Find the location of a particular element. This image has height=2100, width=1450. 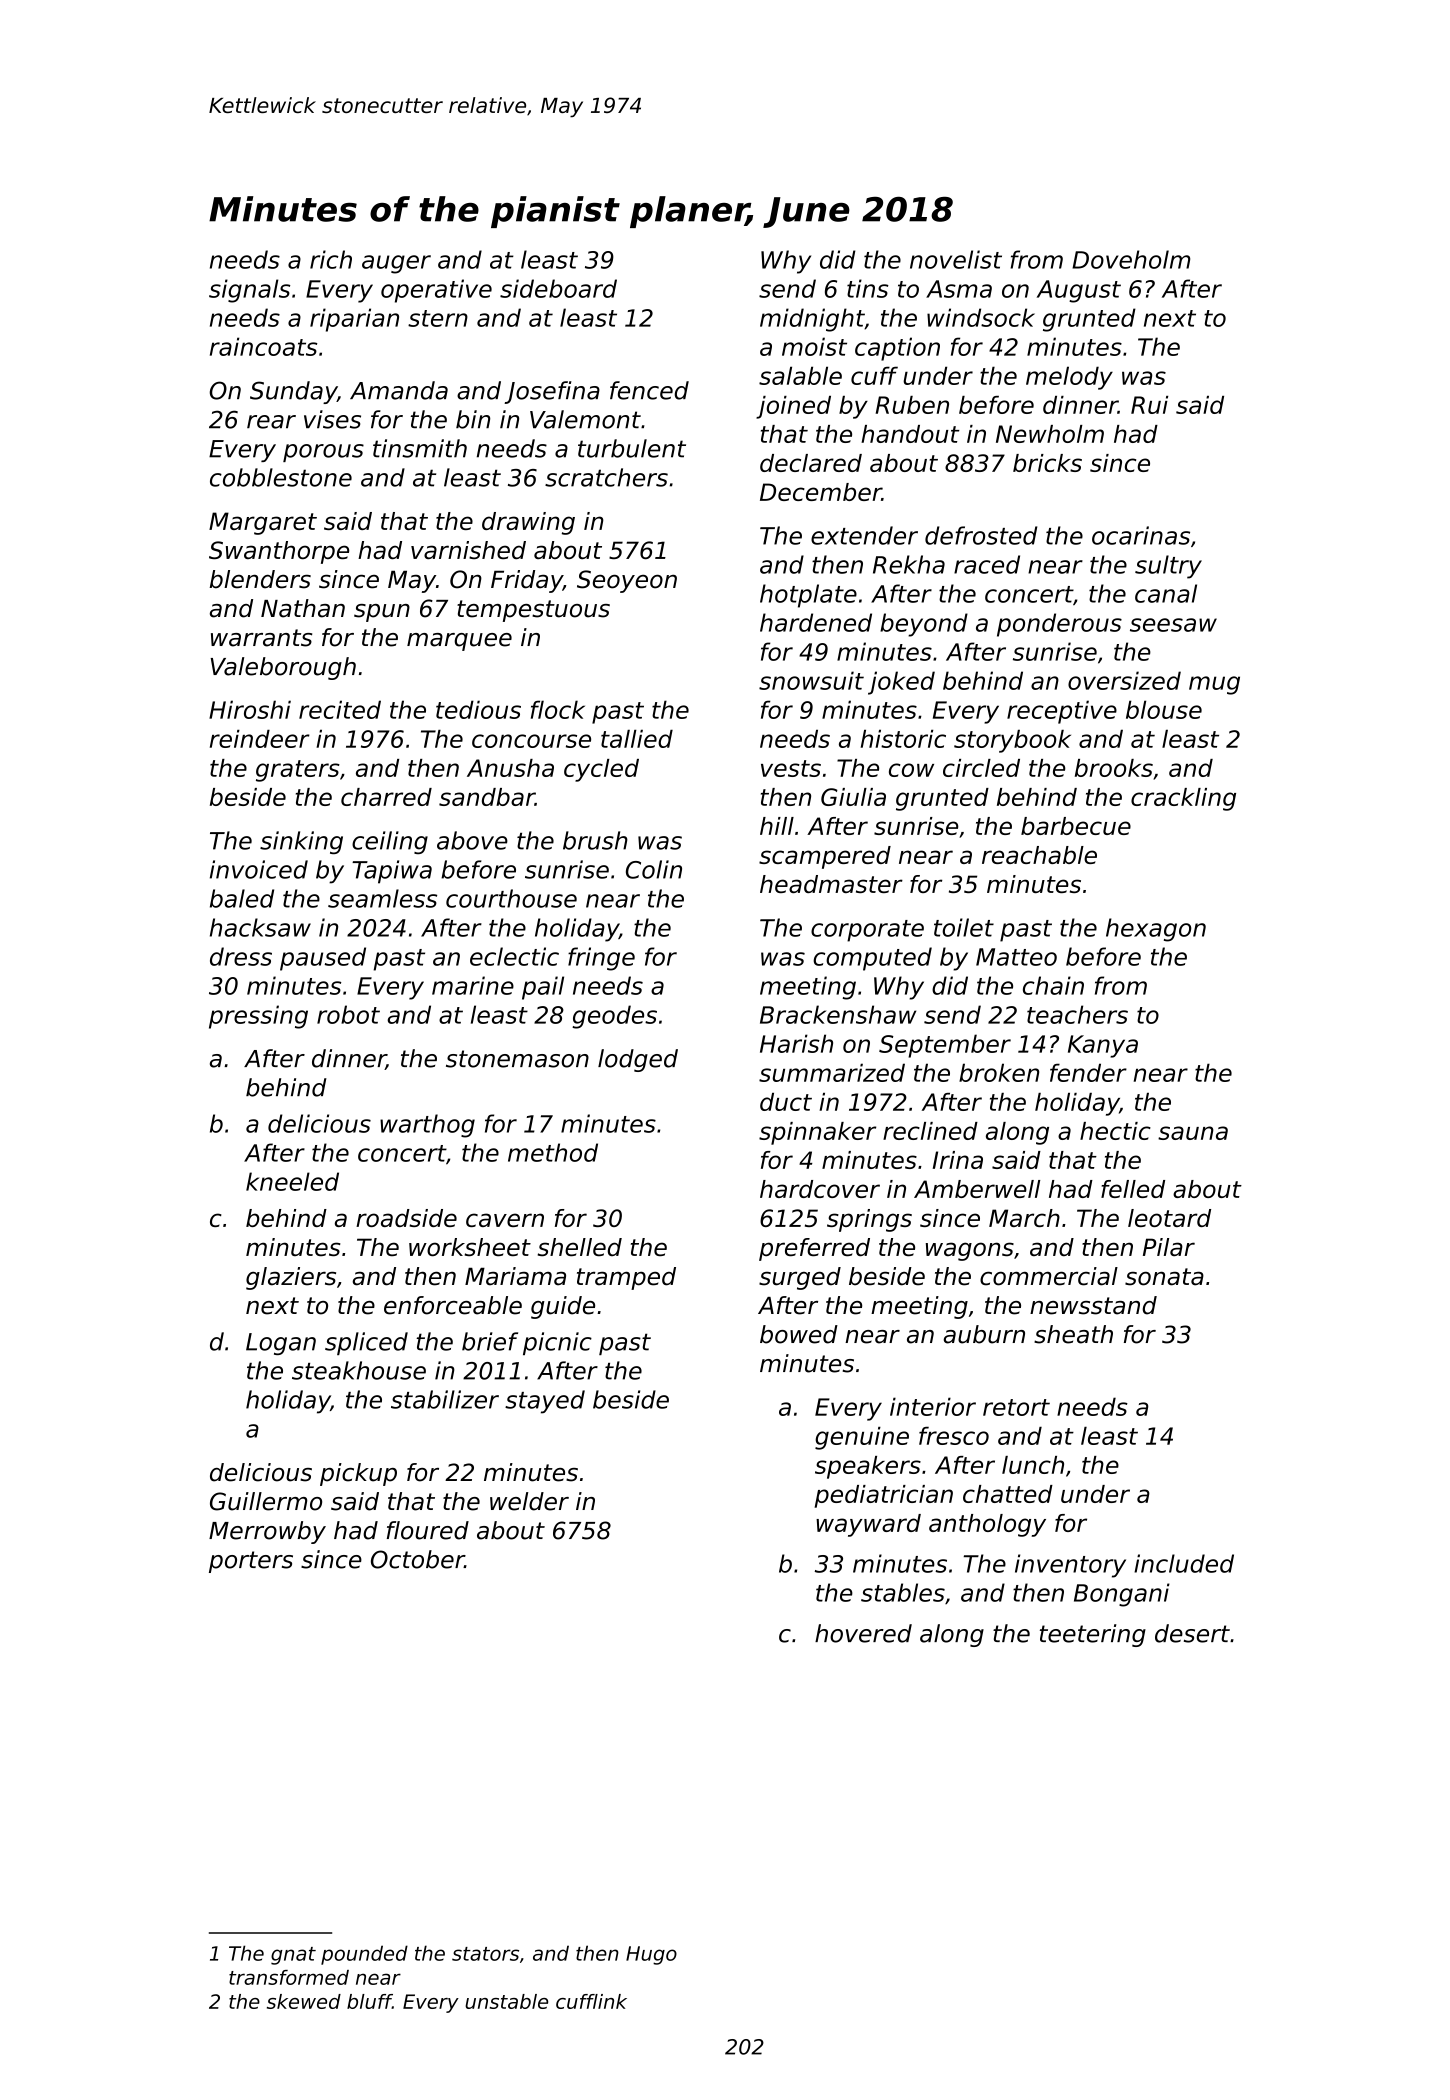

stators is located at coordinates (485, 1954).
